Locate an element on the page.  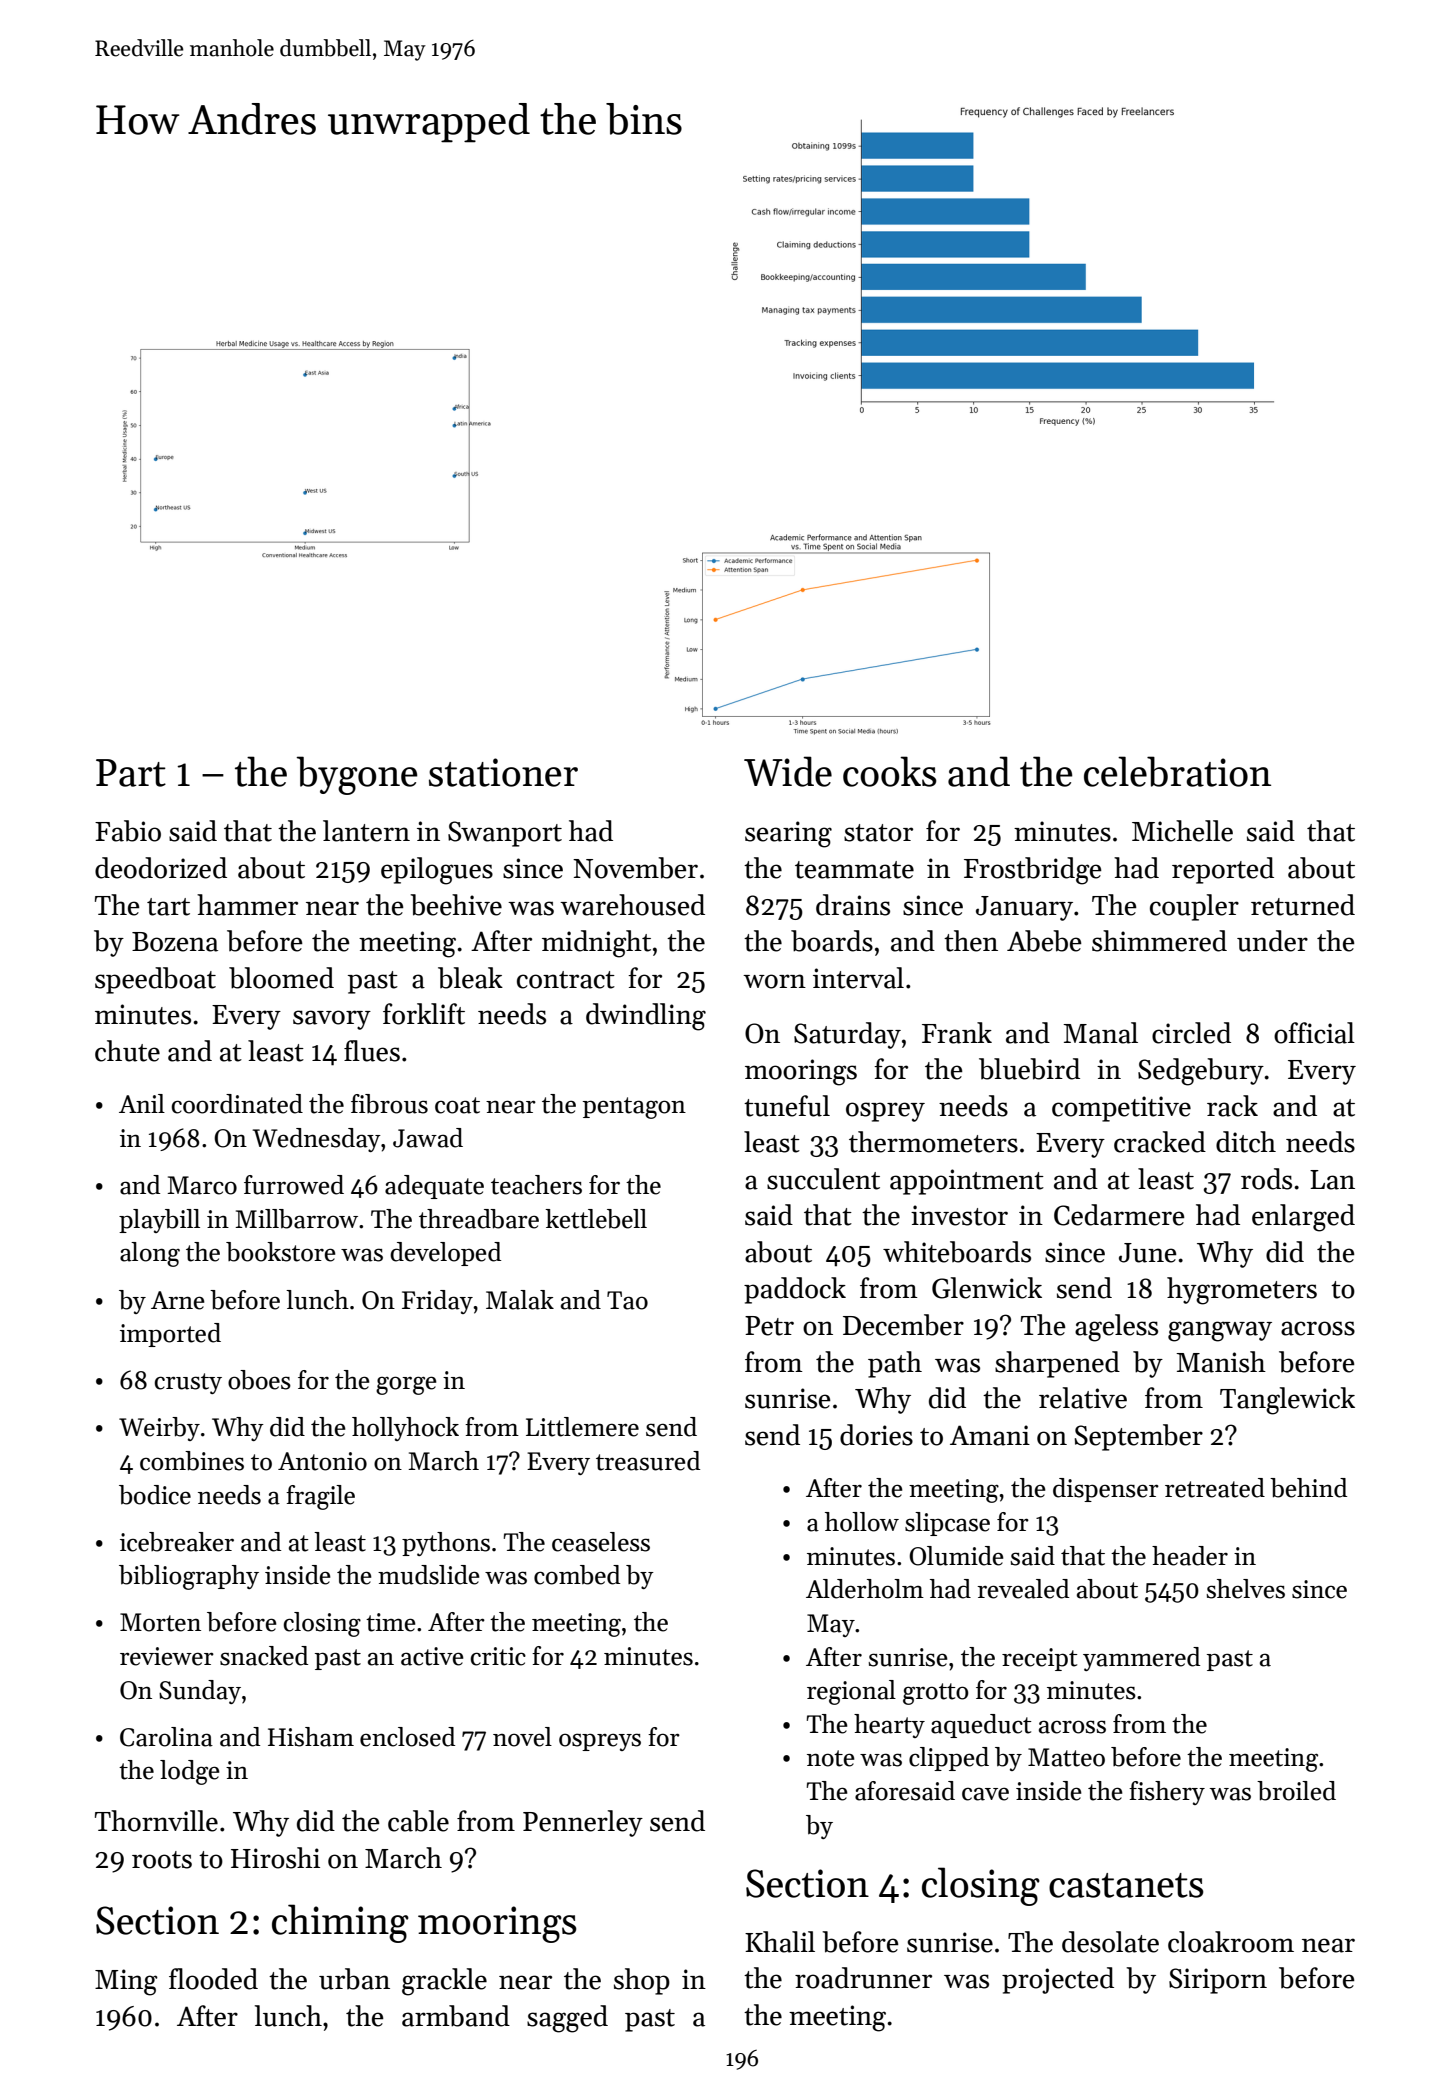
drains is located at coordinates (853, 905).
